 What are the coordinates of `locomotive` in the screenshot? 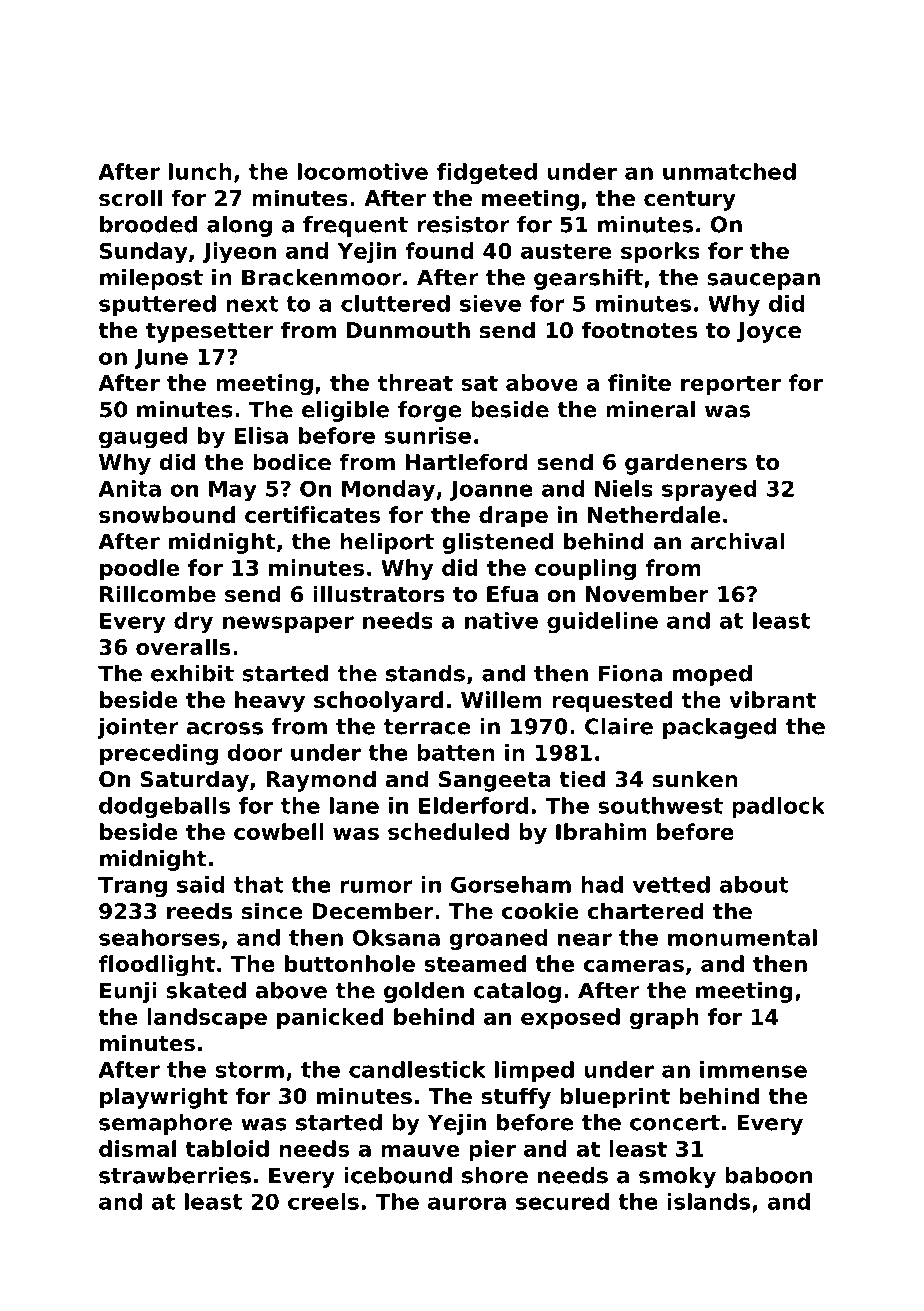 It's located at (363, 171).
